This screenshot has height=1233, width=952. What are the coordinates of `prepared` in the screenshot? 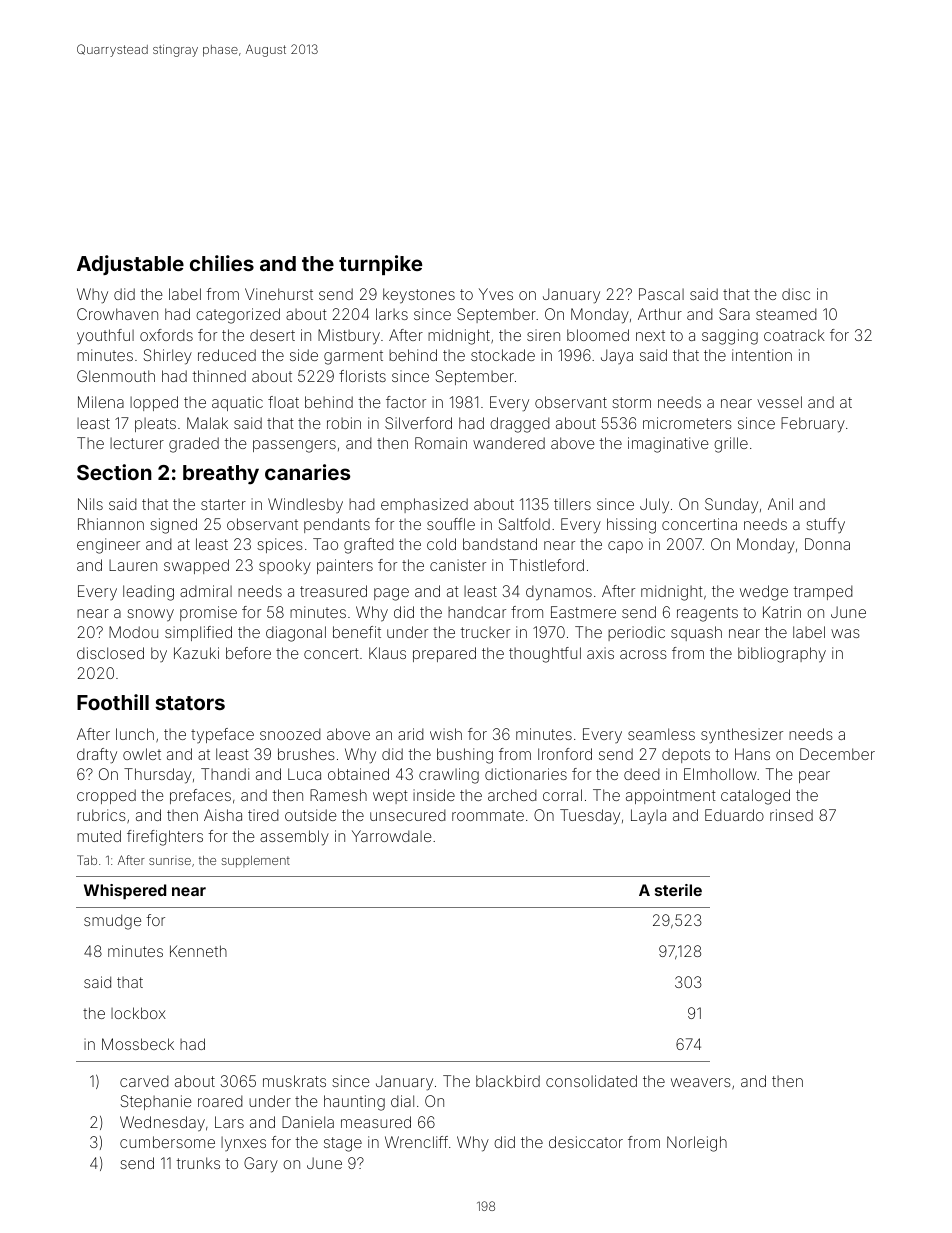 It's located at (444, 654).
